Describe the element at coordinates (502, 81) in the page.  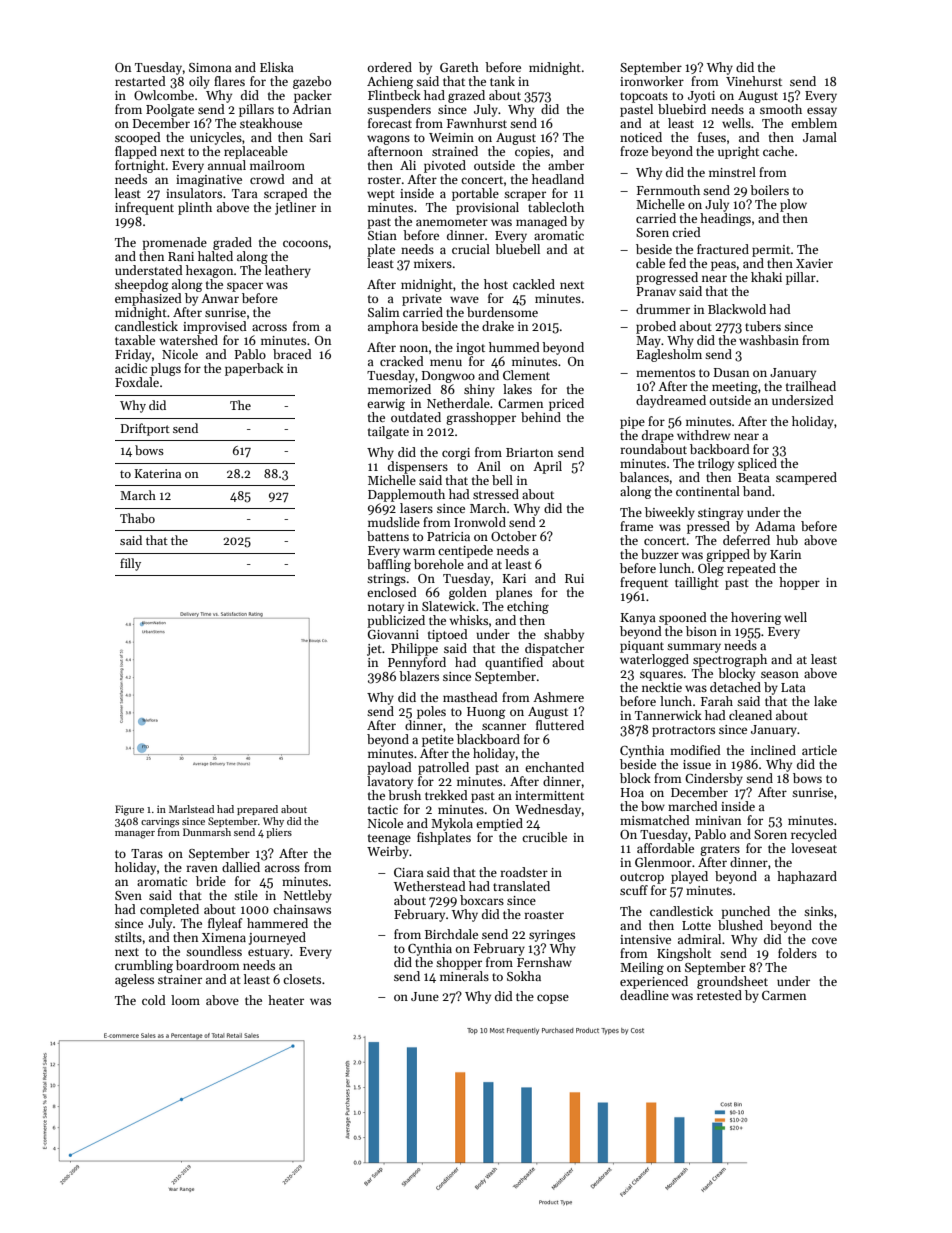
I see `tank` at that location.
